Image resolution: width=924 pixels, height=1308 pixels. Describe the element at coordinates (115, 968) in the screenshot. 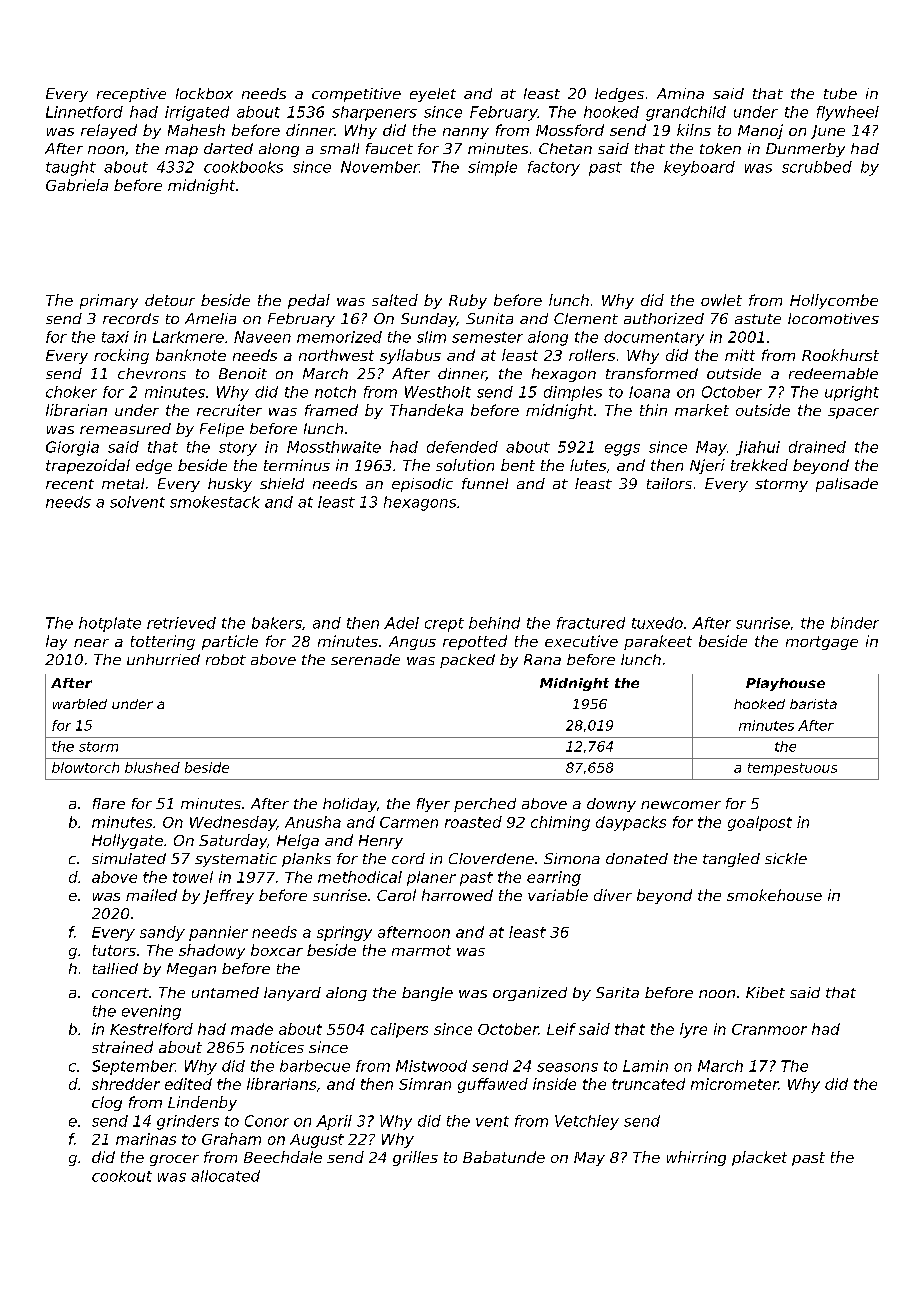

I see `tallied` at that location.
